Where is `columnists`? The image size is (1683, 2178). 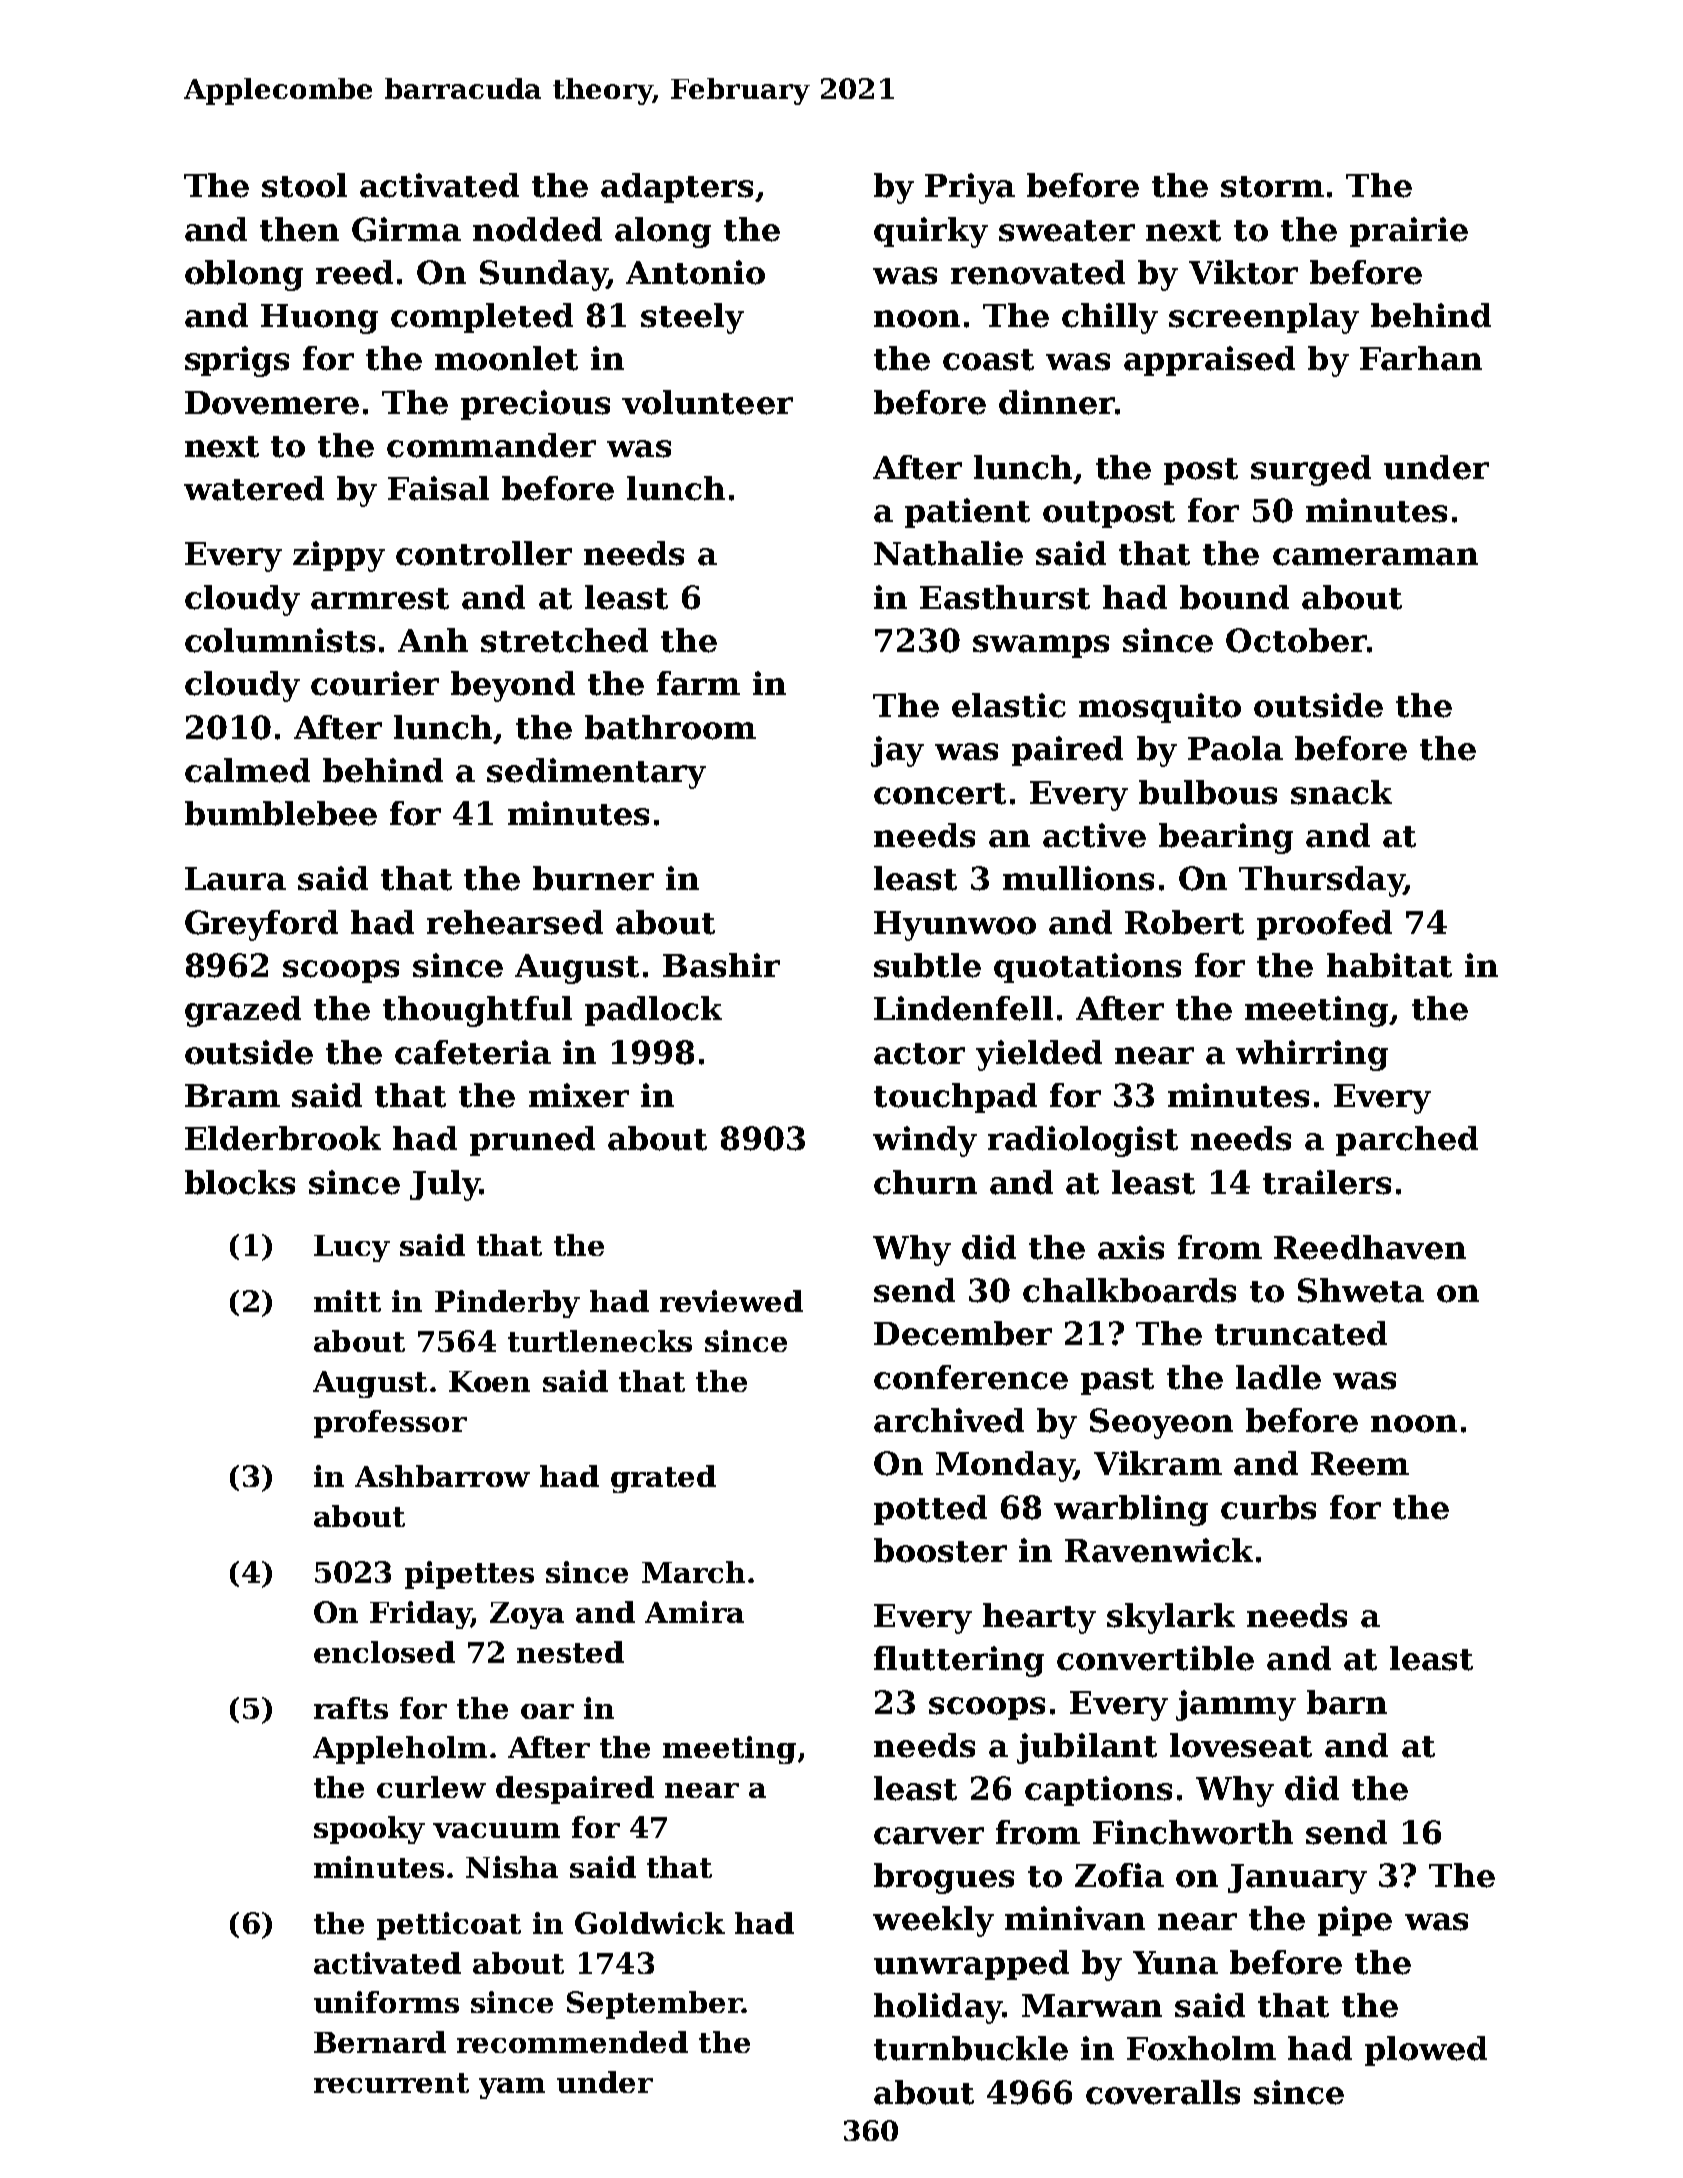 columnists is located at coordinates (280, 640).
